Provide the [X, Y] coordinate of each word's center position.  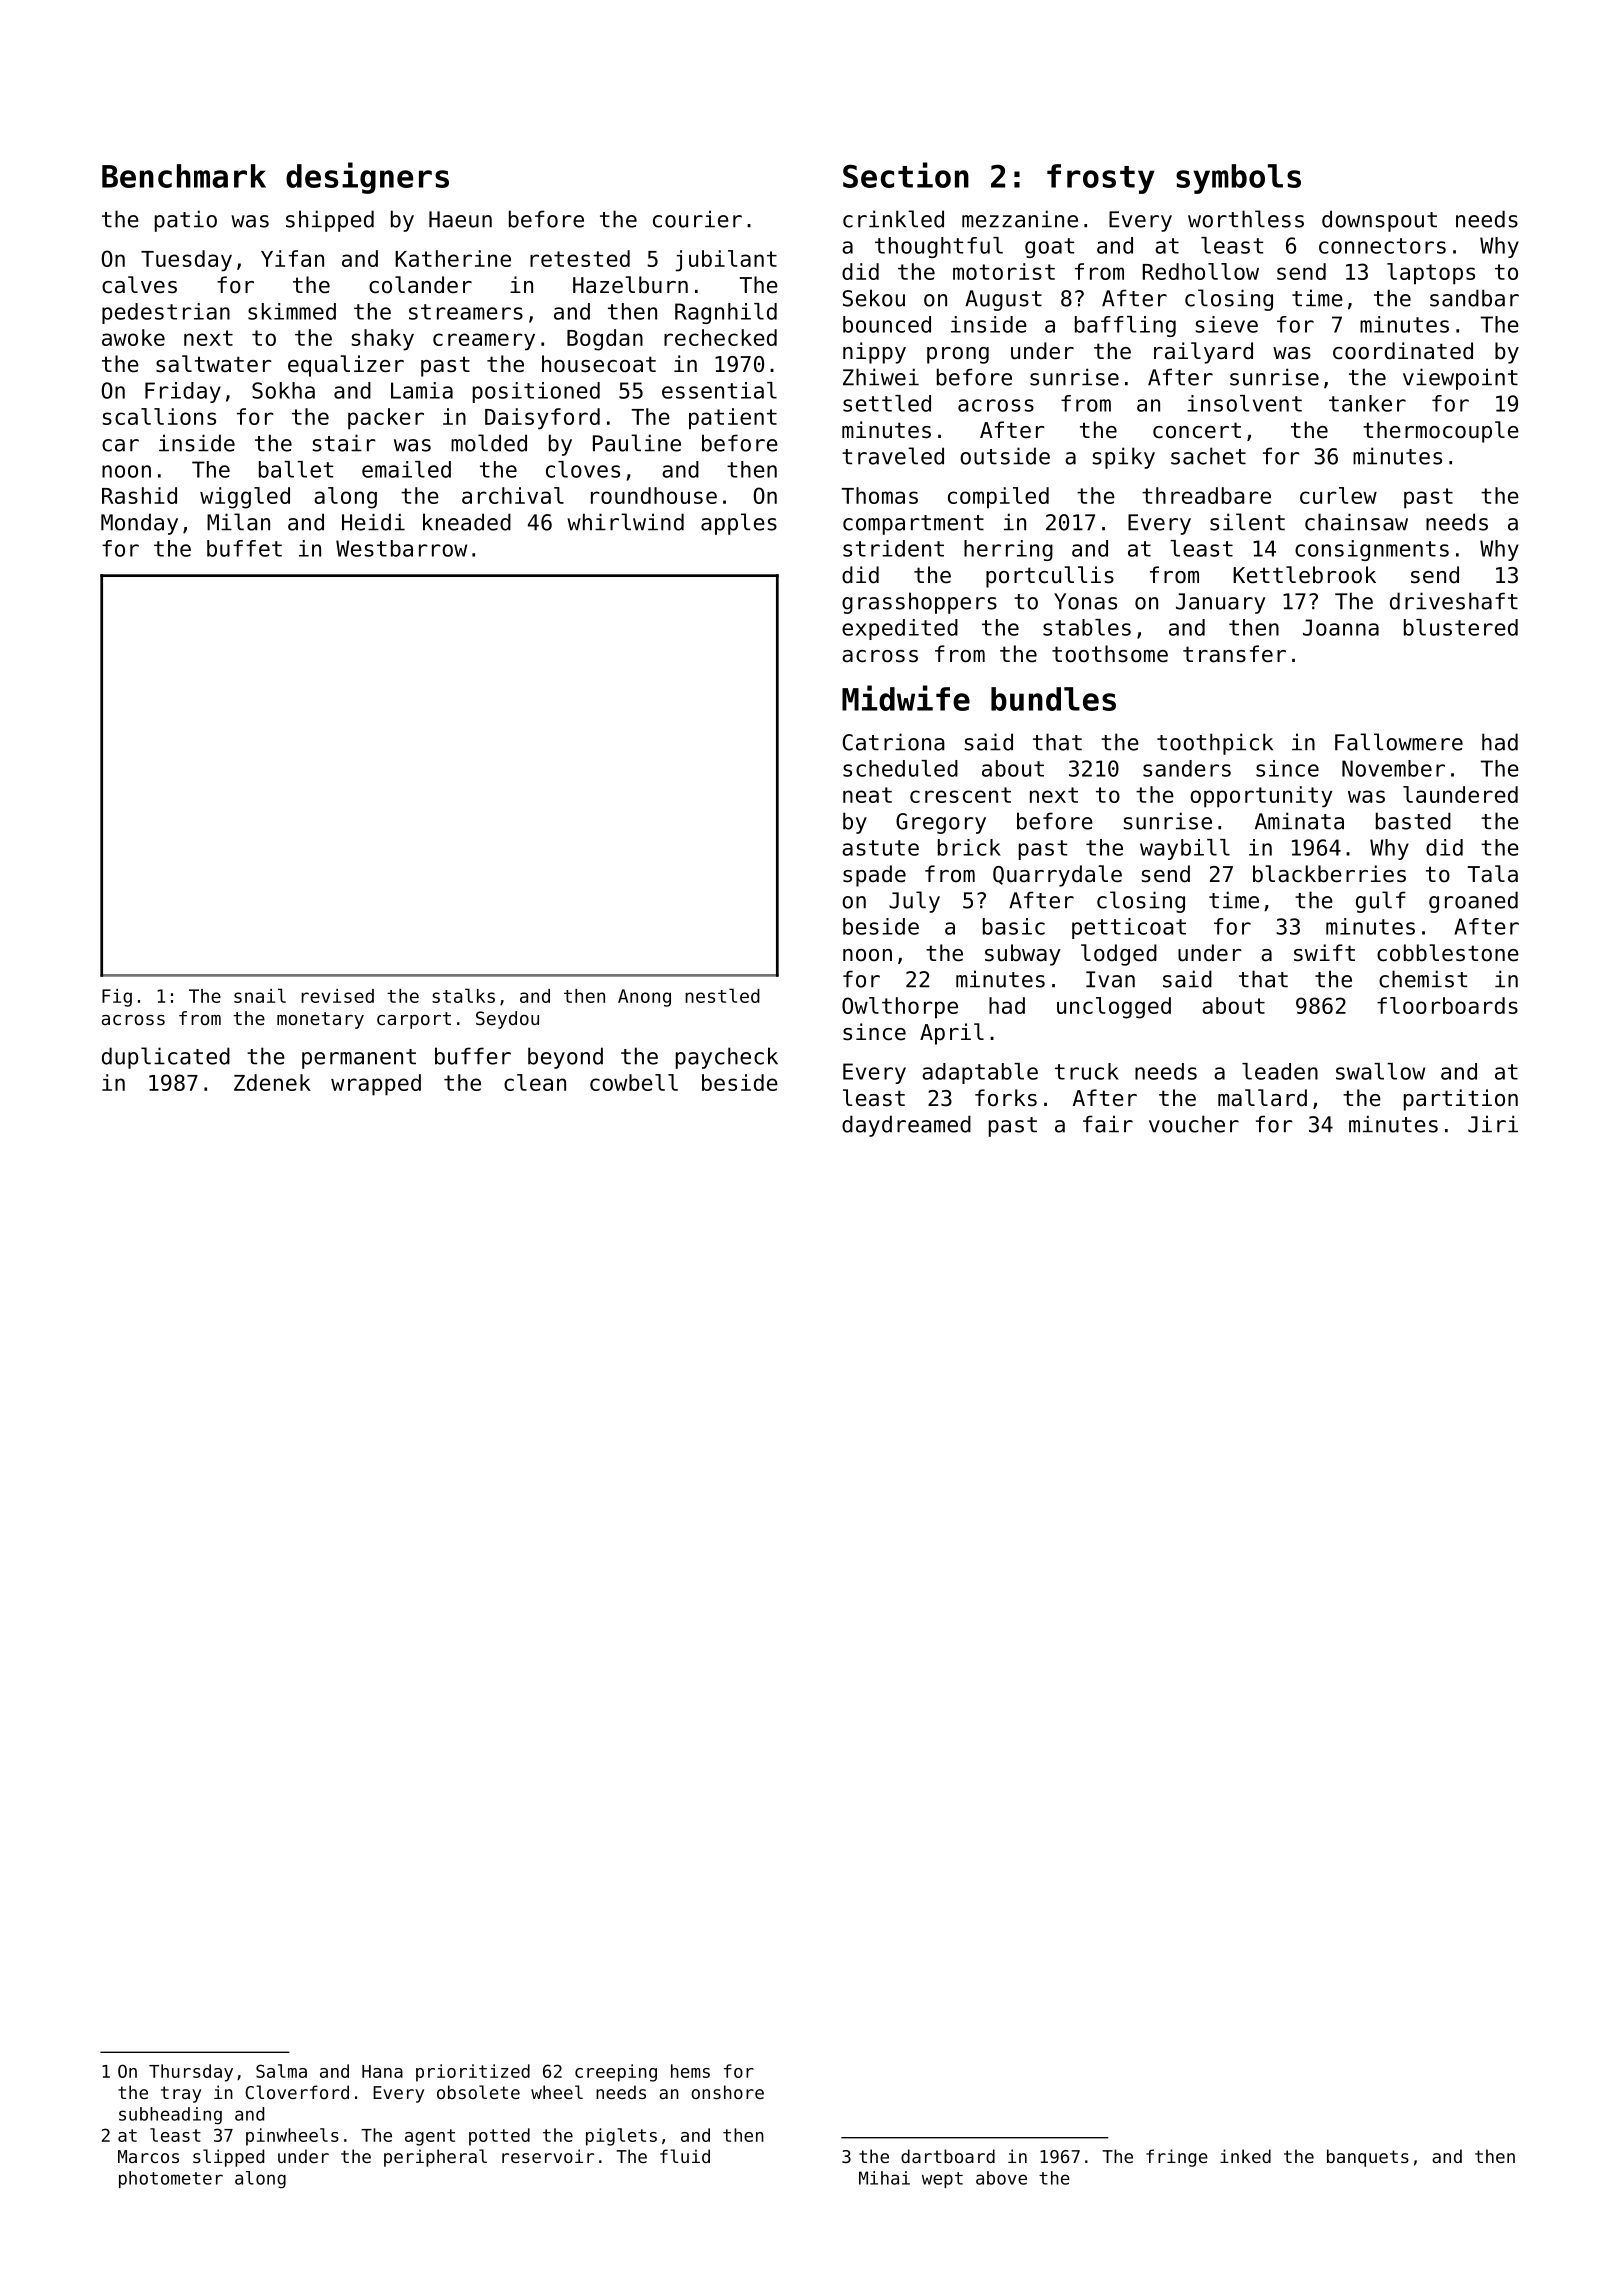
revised [337, 996]
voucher [1194, 1124]
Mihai [884, 2178]
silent [1247, 522]
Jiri [1493, 1124]
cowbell [634, 1082]
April [952, 1034]
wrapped [376, 1085]
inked [1245, 2156]
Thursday [191, 2073]
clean [535, 1082]
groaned [1473, 902]
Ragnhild [726, 313]
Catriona [893, 742]
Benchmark [184, 176]
